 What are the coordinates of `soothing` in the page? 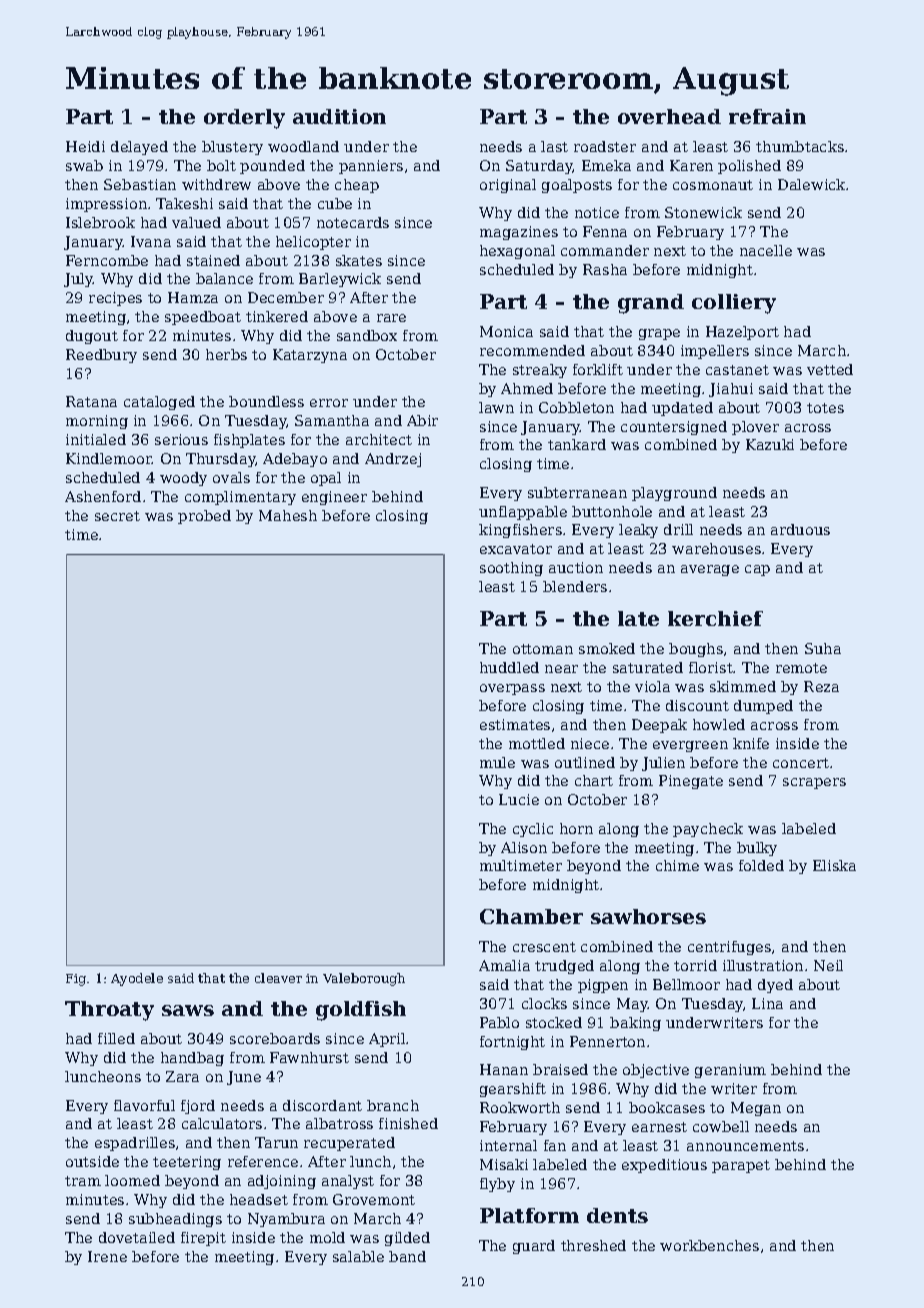 It's located at (511, 569).
